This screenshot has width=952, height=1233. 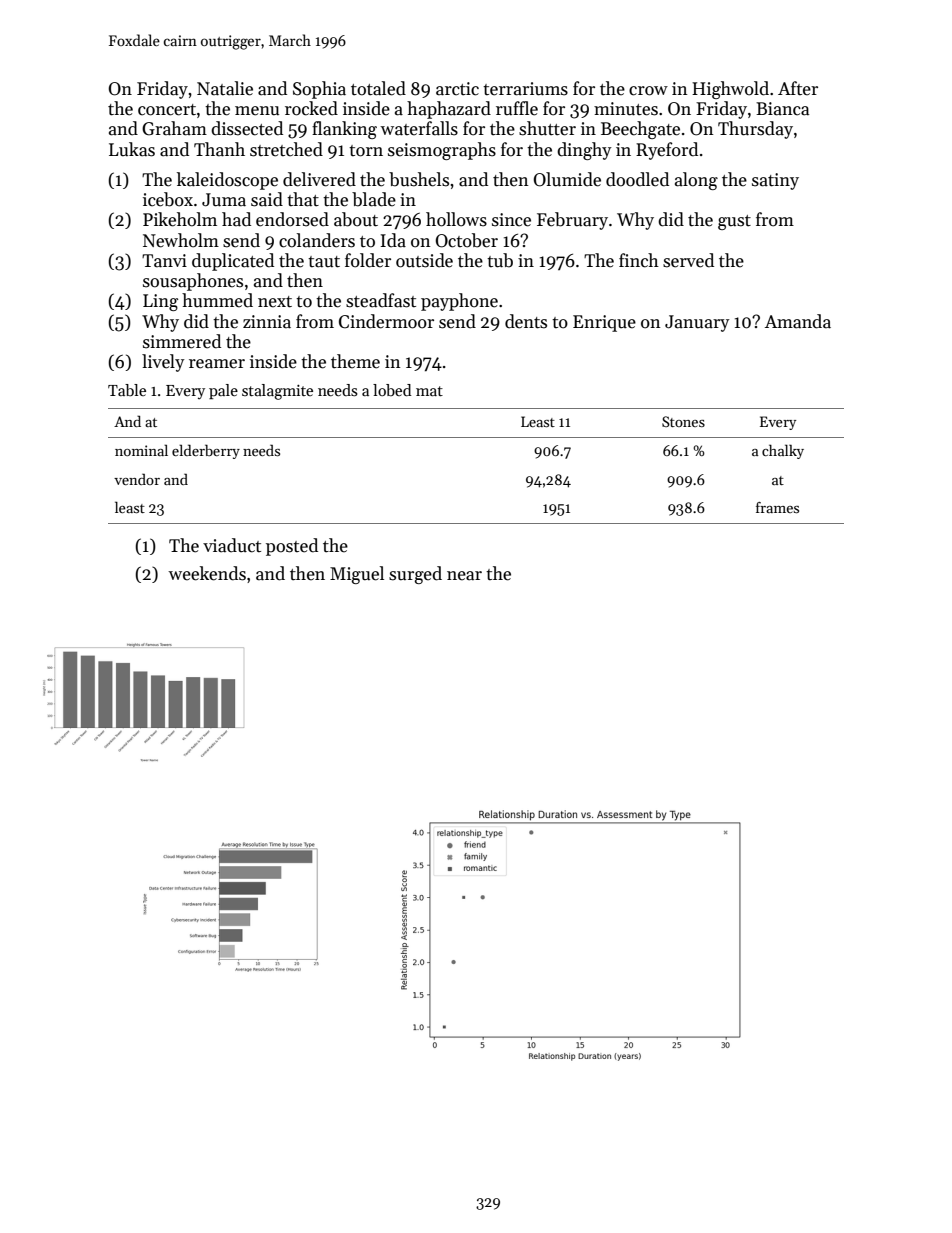 I want to click on Amanda, so click(x=798, y=321).
